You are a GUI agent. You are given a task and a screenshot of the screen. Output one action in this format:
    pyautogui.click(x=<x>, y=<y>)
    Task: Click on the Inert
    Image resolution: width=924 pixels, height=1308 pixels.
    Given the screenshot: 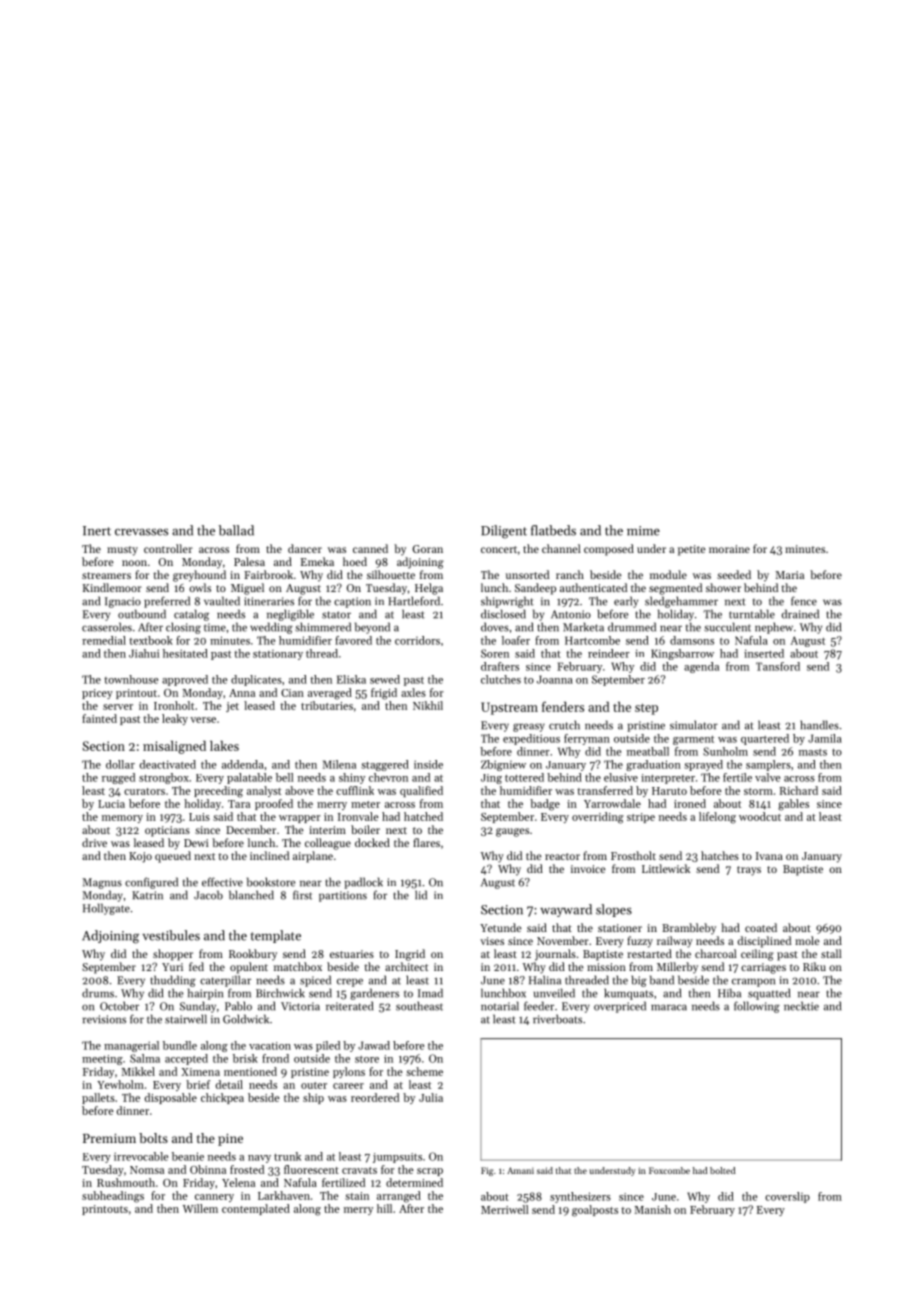 What is the action you would take?
    pyautogui.click(x=97, y=531)
